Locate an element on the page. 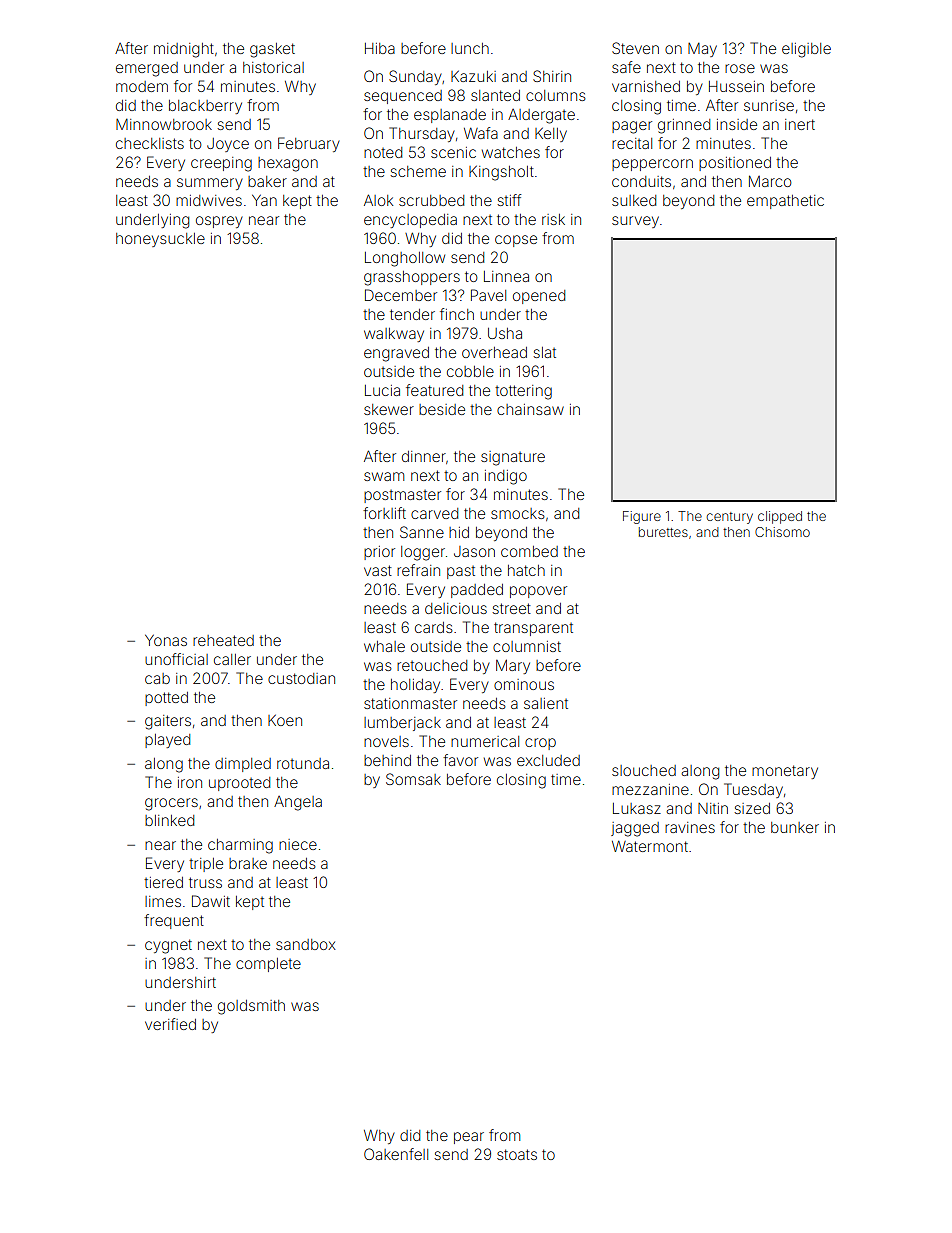 The width and height of the page is (952, 1233). swam is located at coordinates (384, 476).
